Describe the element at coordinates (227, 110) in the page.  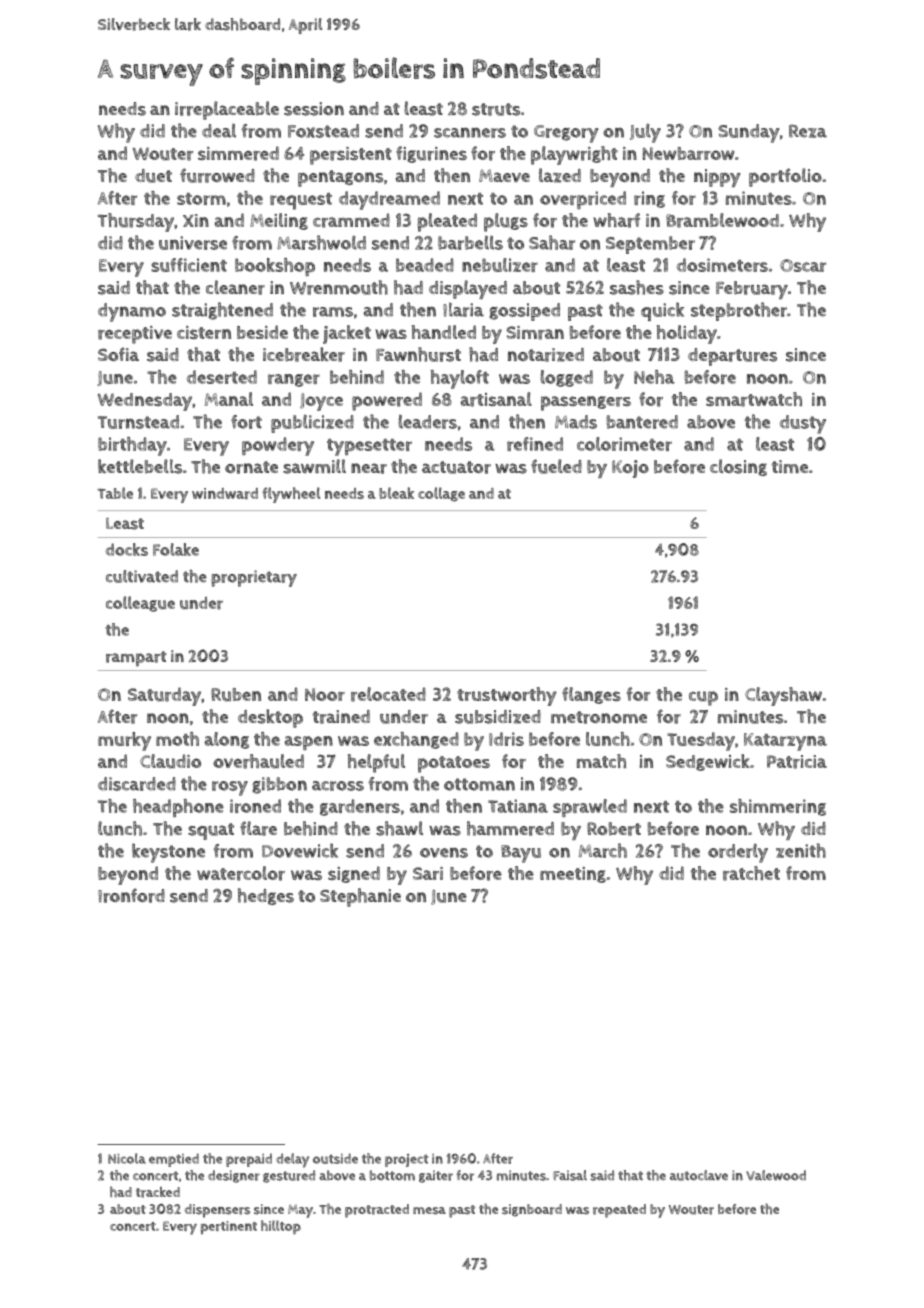
I see `irreplaceable` at that location.
